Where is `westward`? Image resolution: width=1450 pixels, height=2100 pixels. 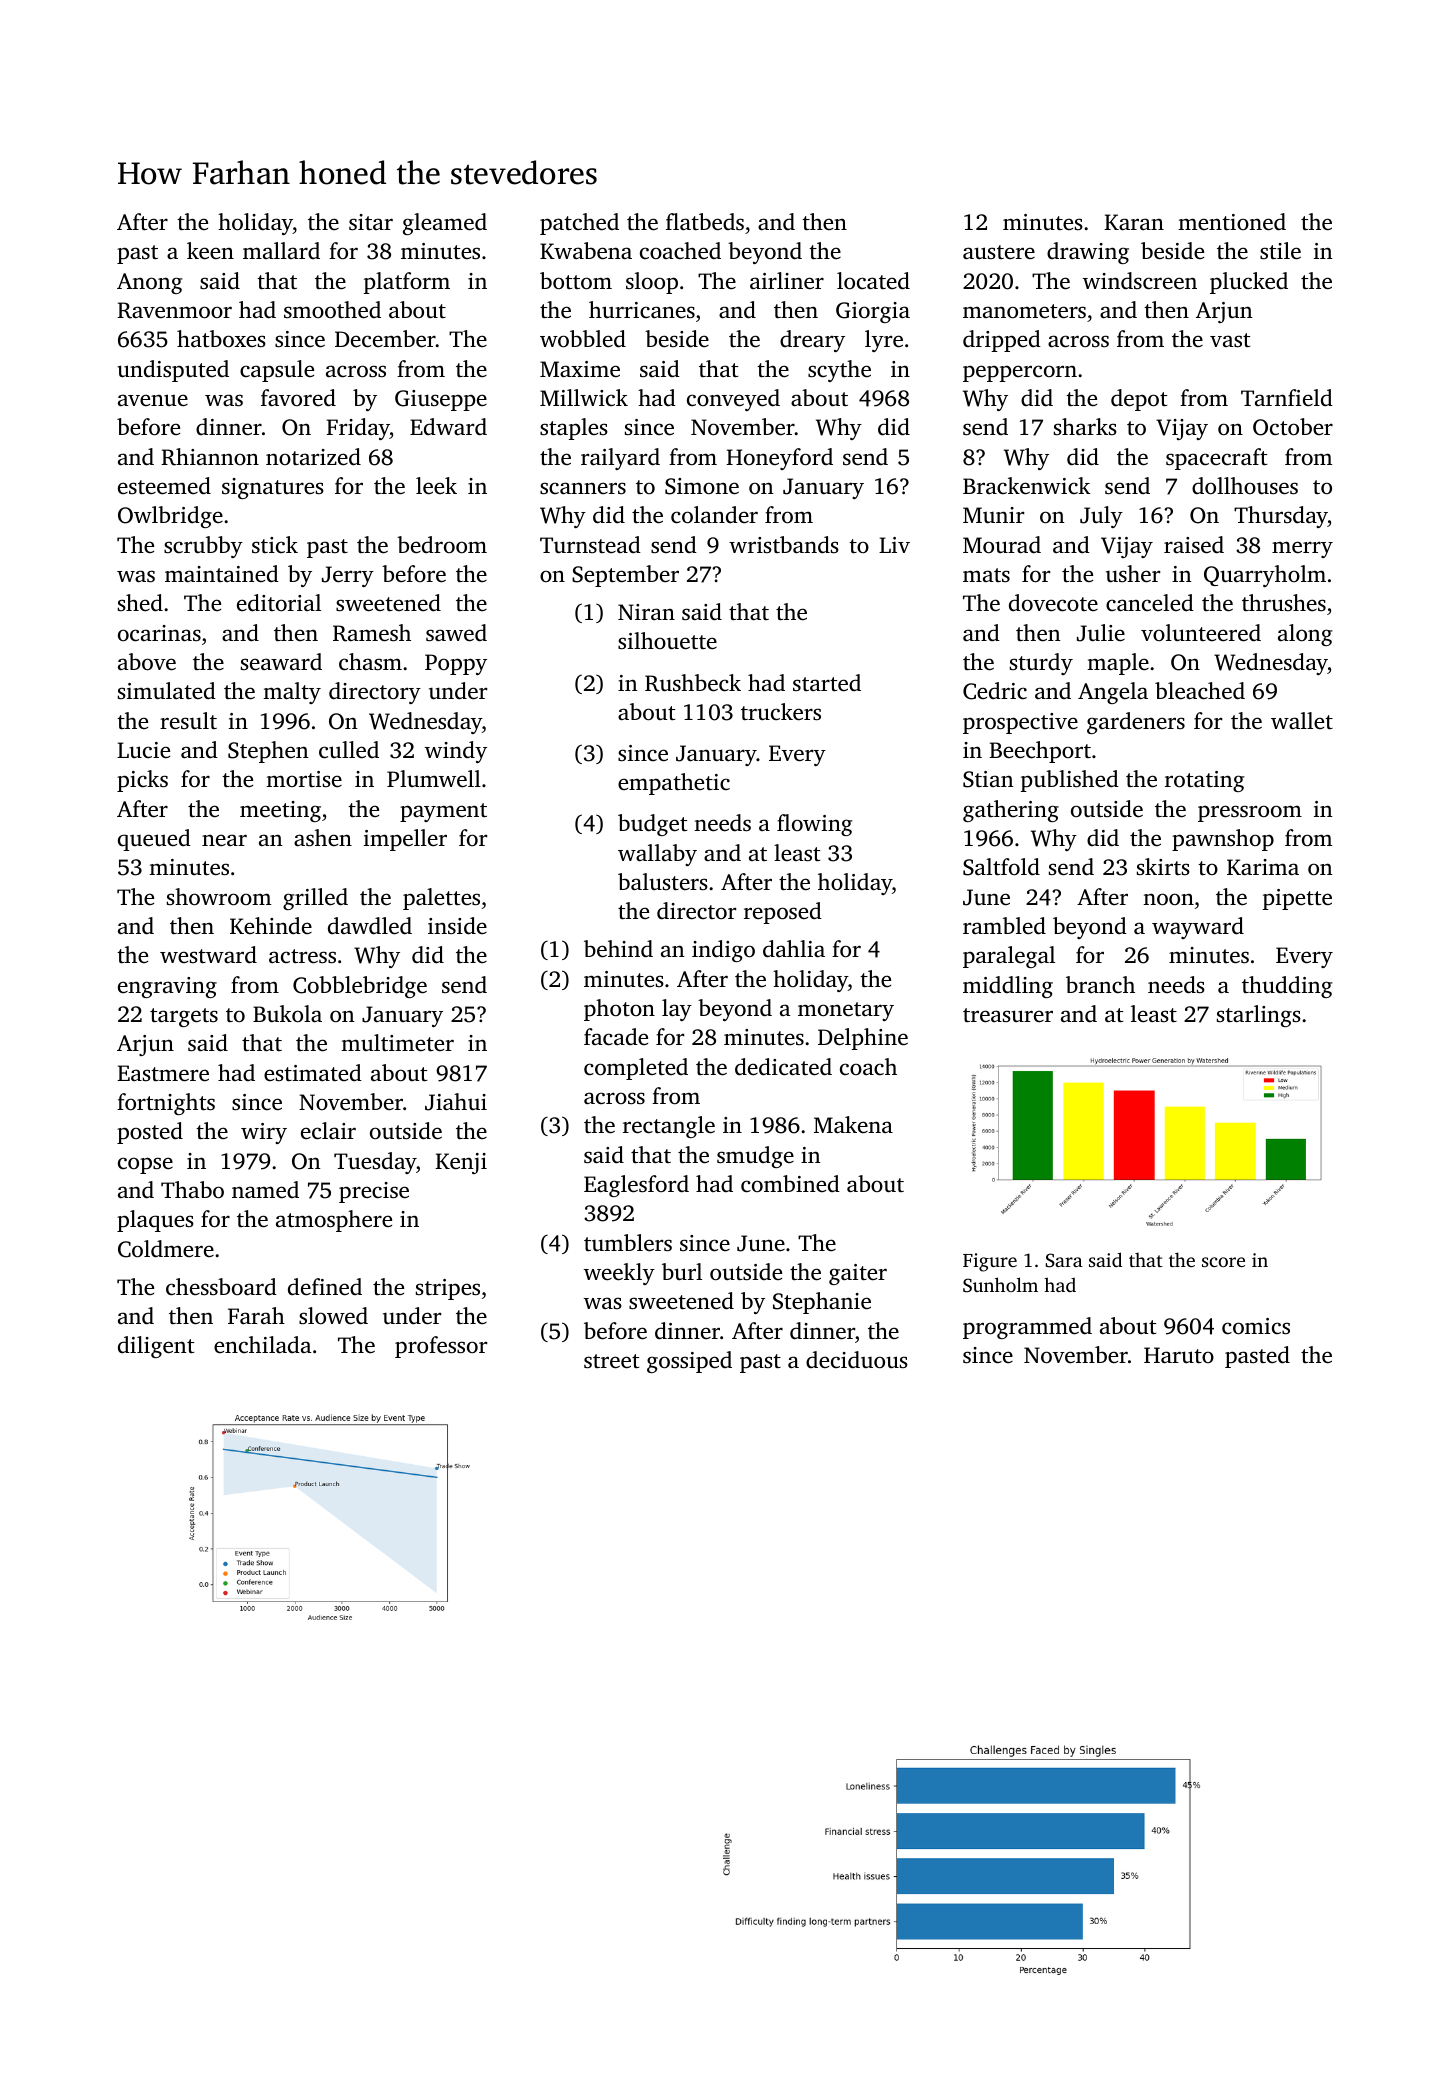
westward is located at coordinates (208, 955).
